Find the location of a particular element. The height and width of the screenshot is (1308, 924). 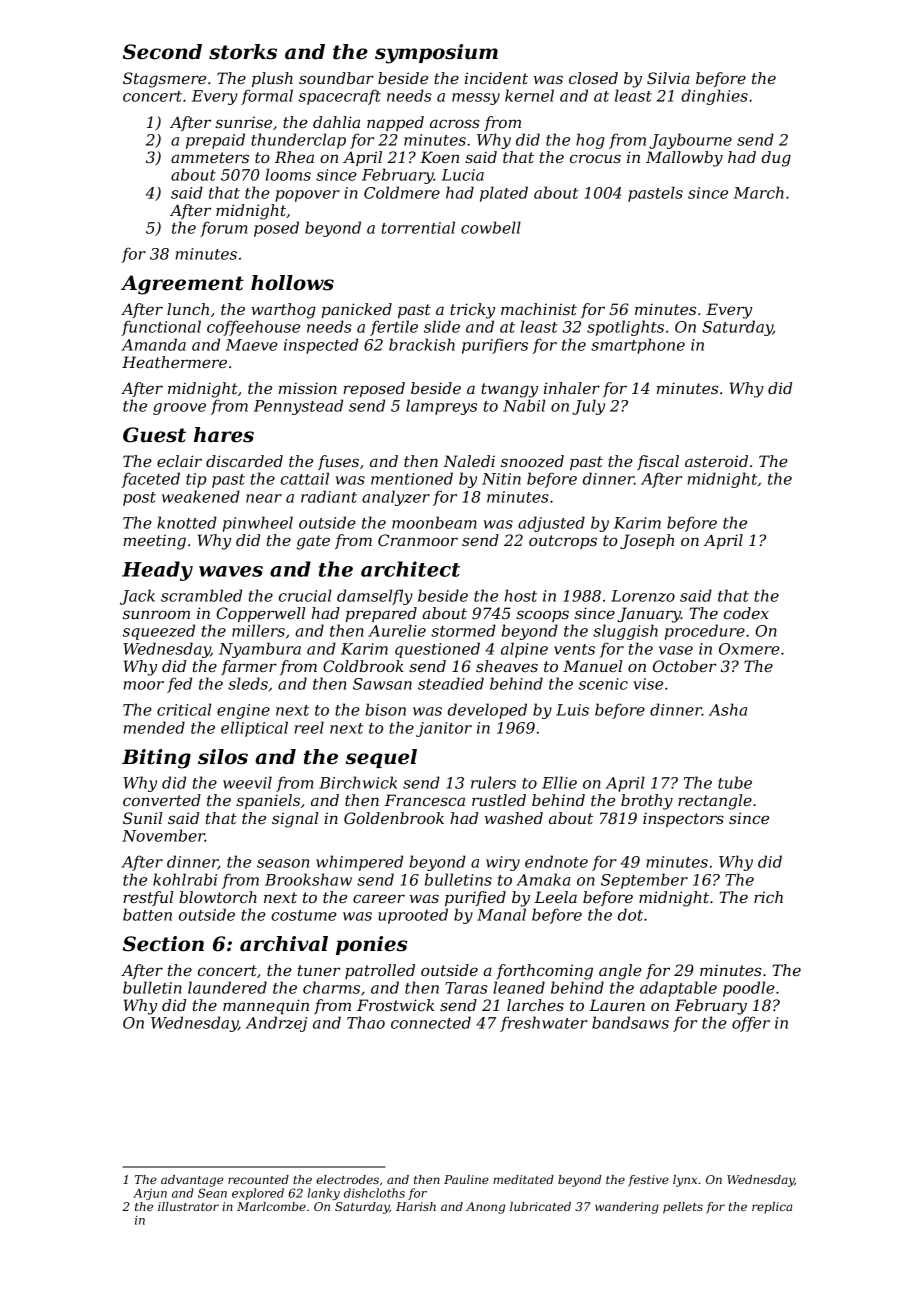

lynx is located at coordinates (685, 1181).
